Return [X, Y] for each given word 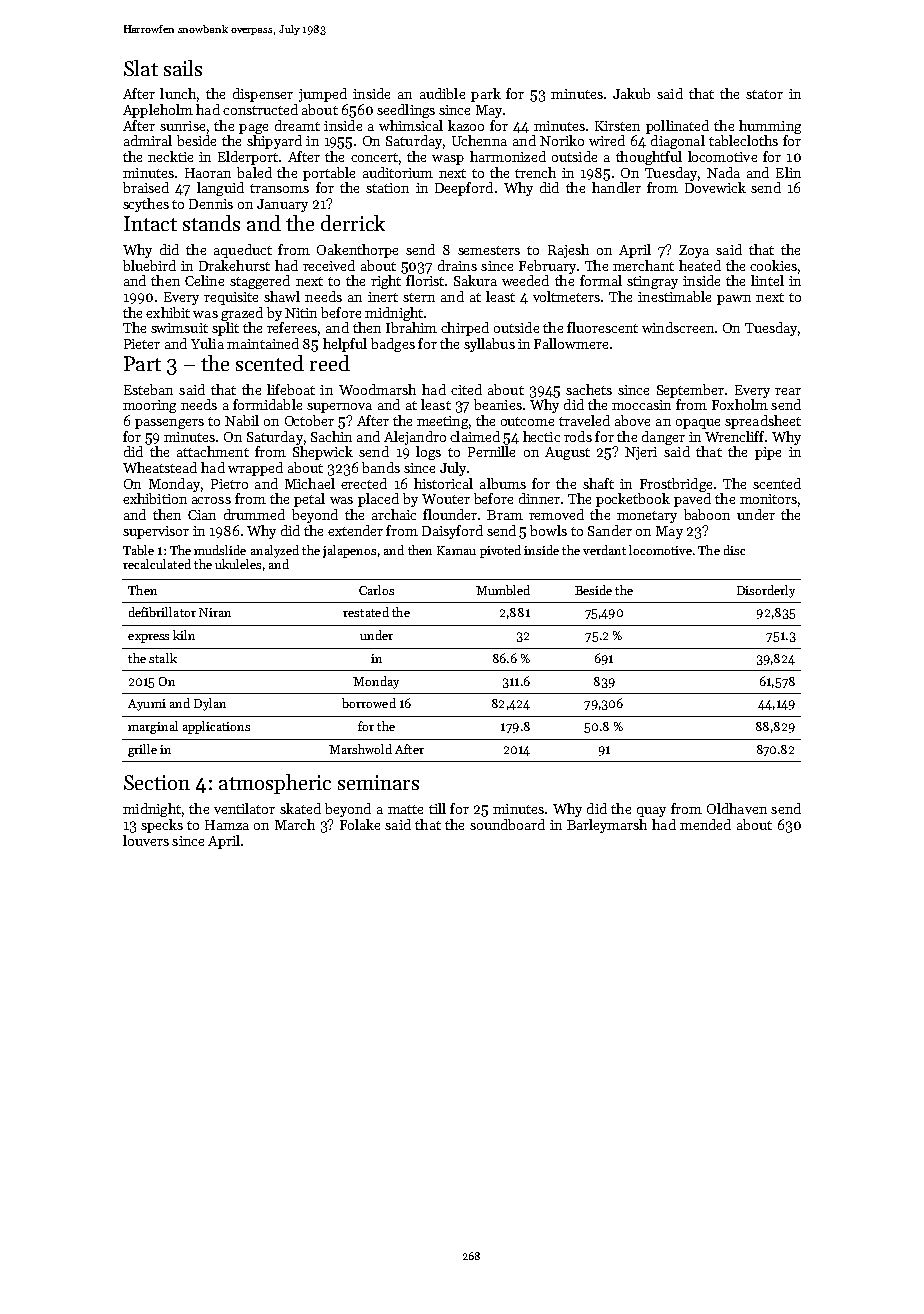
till [437, 808]
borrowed [369, 703]
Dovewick [715, 187]
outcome [527, 421]
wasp [448, 160]
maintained [263, 343]
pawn [734, 300]
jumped [323, 95]
